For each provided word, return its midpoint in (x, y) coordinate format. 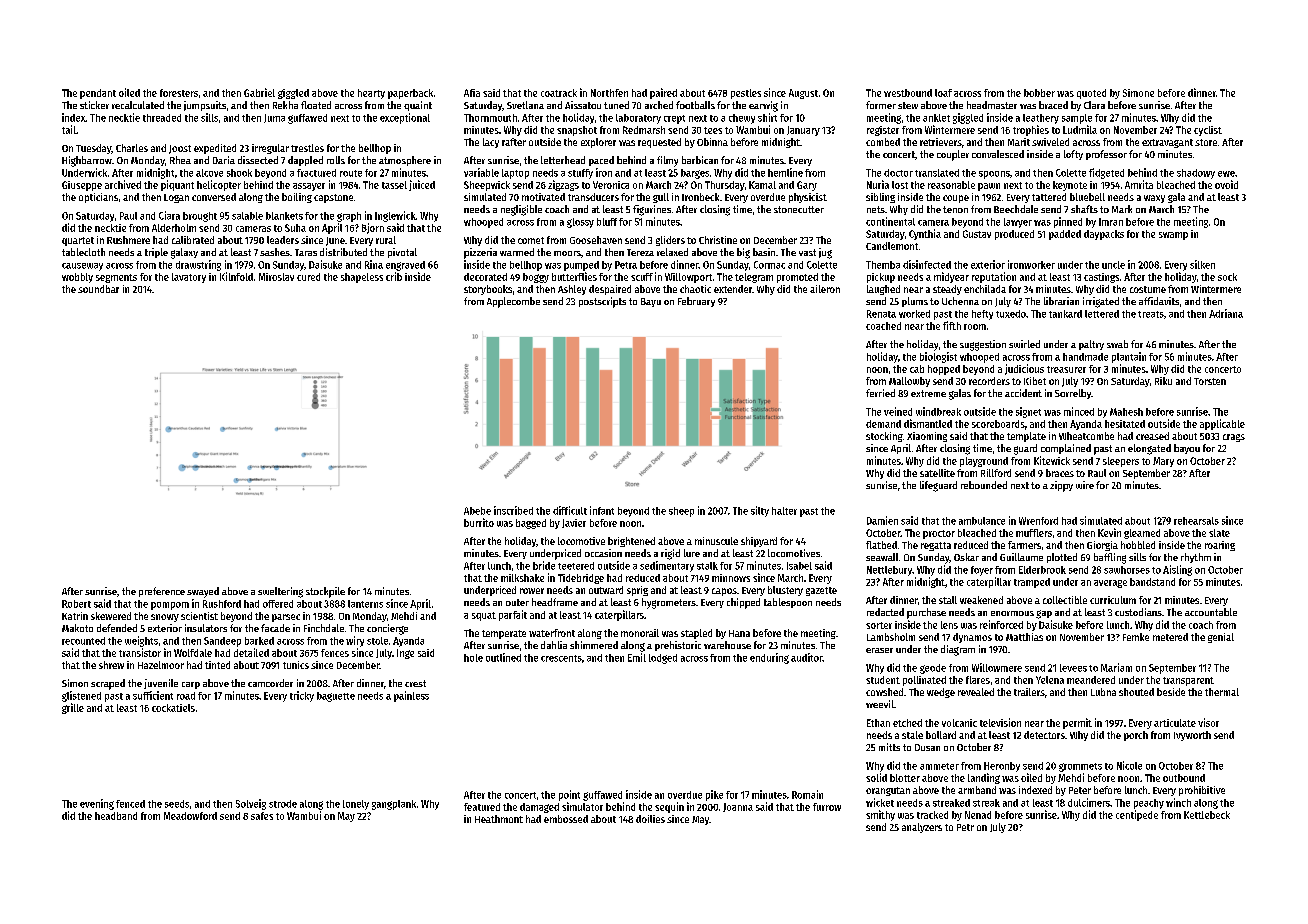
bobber (1039, 93)
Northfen (609, 93)
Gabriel (259, 92)
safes (262, 816)
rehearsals (1196, 521)
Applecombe (513, 302)
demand (883, 424)
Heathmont (499, 819)
